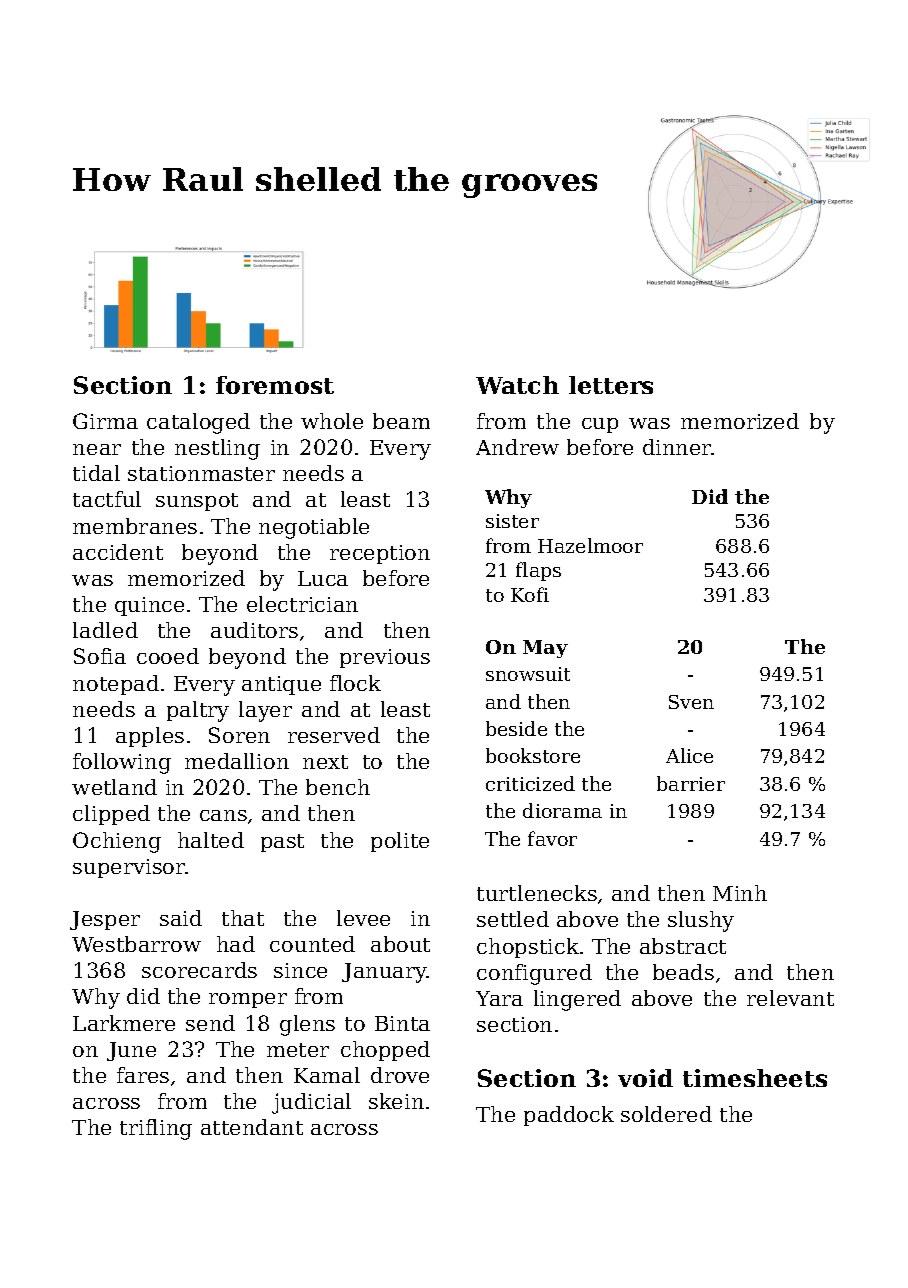 This screenshot has width=908, height=1288. Describe the element at coordinates (323, 578) in the screenshot. I see `Luca` at that location.
